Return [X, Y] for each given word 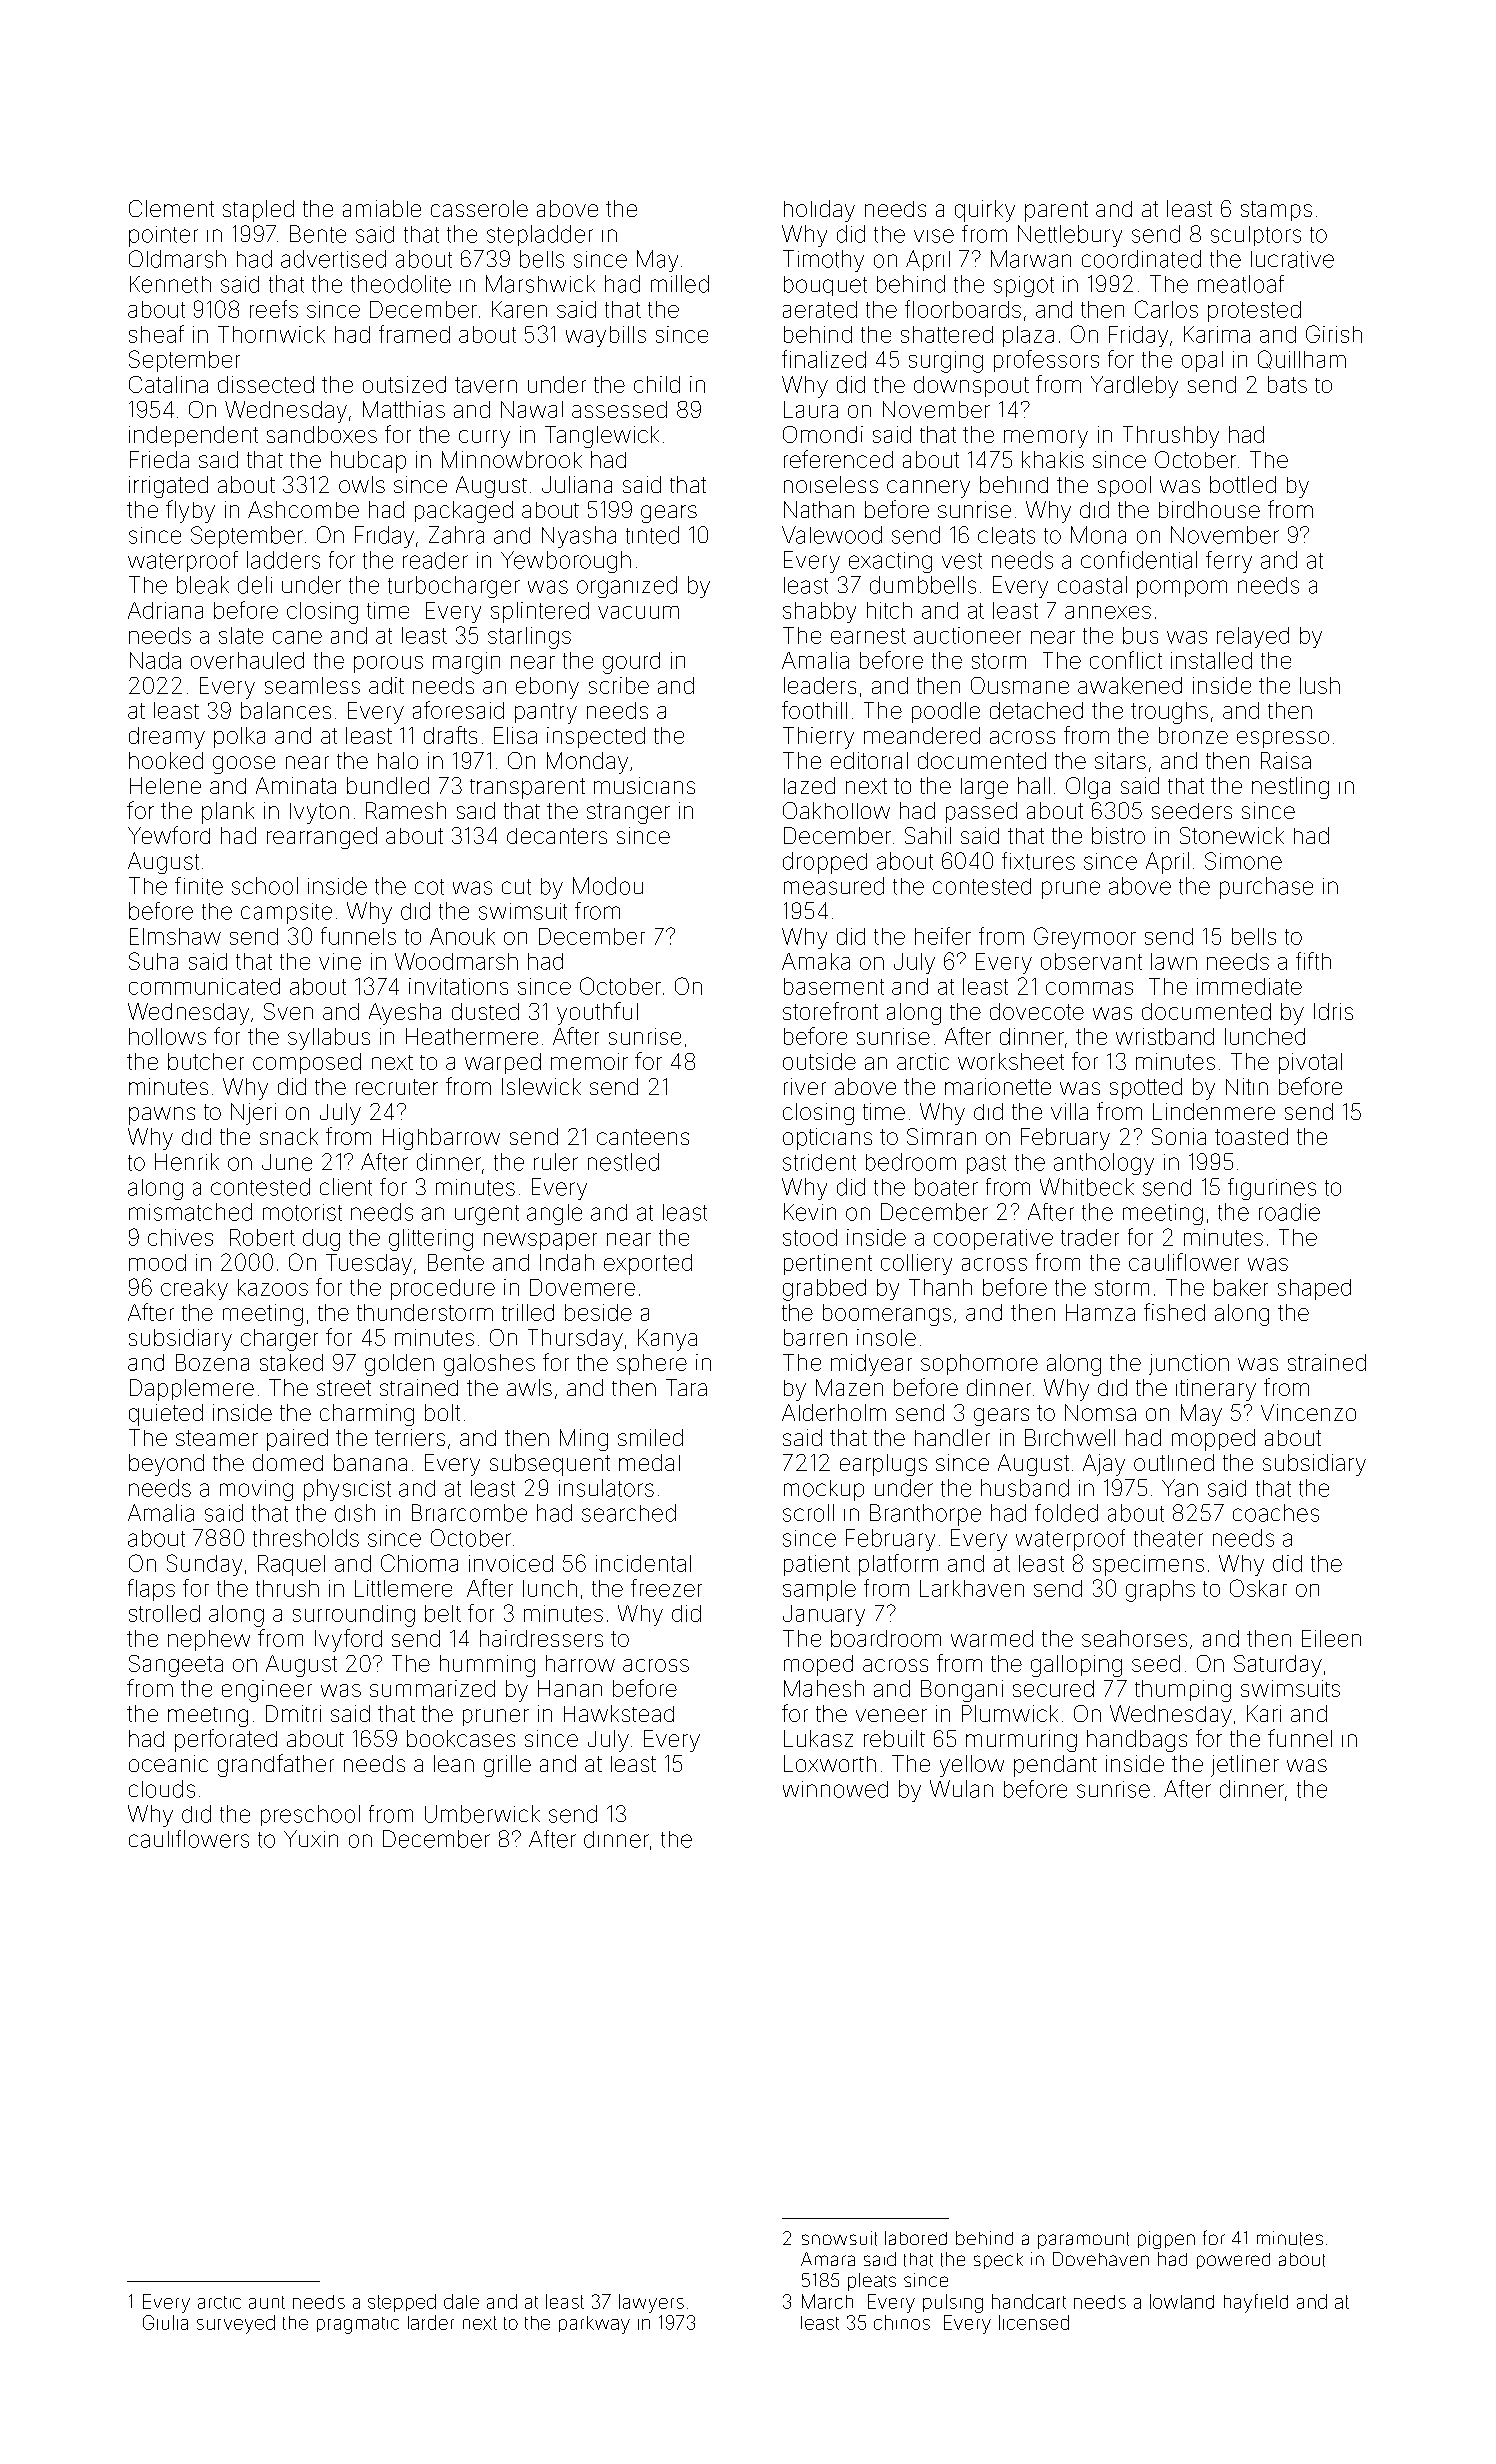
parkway [594, 2325]
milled [680, 284]
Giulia [165, 2322]
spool [1124, 486]
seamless [312, 685]
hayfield [1256, 2303]
